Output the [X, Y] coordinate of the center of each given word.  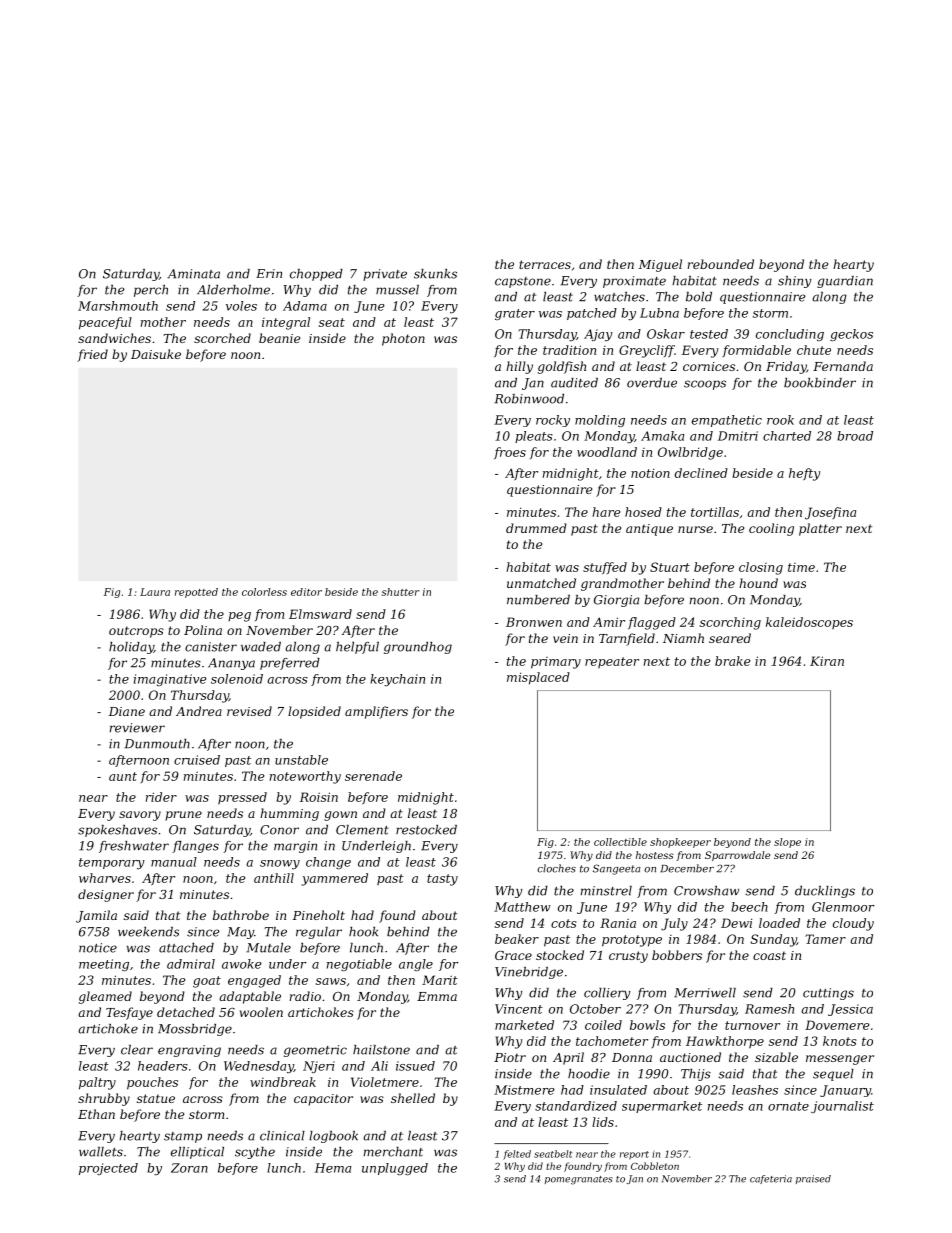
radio [305, 996]
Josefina [830, 513]
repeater [612, 662]
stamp [183, 1137]
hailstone [381, 1050]
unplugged [395, 1169]
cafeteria [771, 1179]
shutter [400, 592]
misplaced [538, 678]
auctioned [690, 1057]
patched [592, 314]
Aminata [194, 274]
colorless [264, 592]
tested [709, 334]
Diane [127, 711]
